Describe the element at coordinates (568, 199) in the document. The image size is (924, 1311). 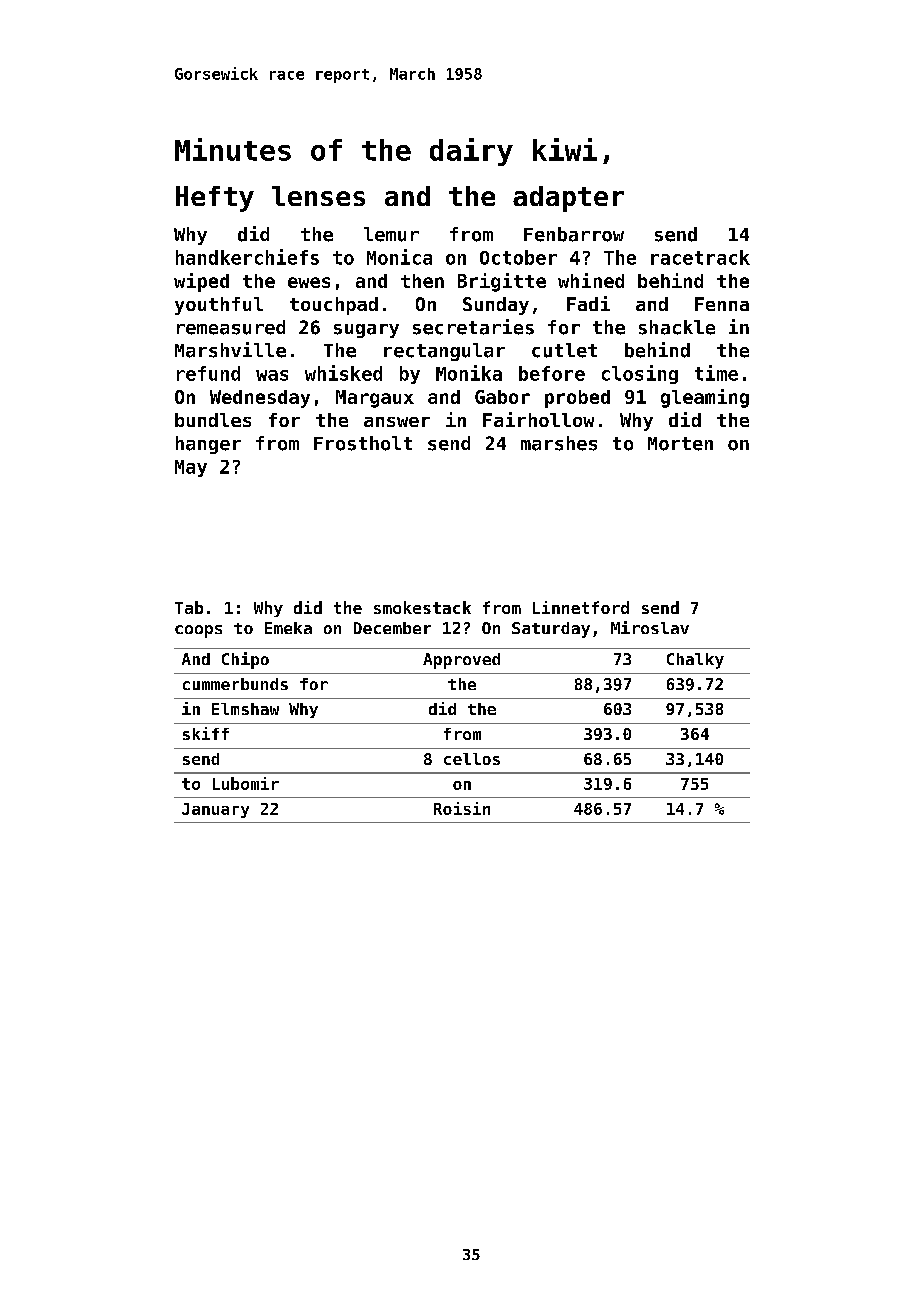
I see `adapter` at that location.
